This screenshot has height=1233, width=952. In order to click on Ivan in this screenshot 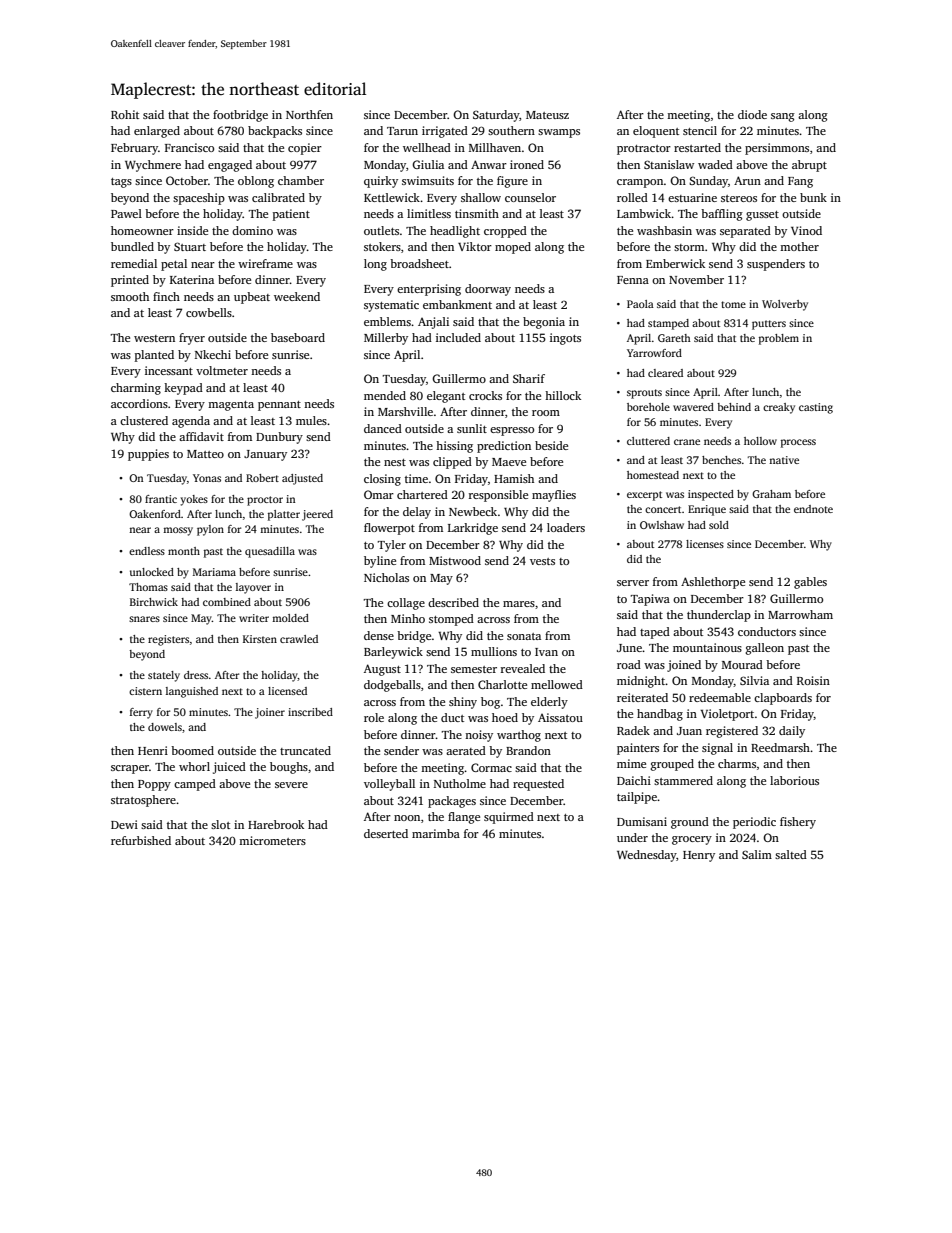, I will do `click(546, 652)`.
